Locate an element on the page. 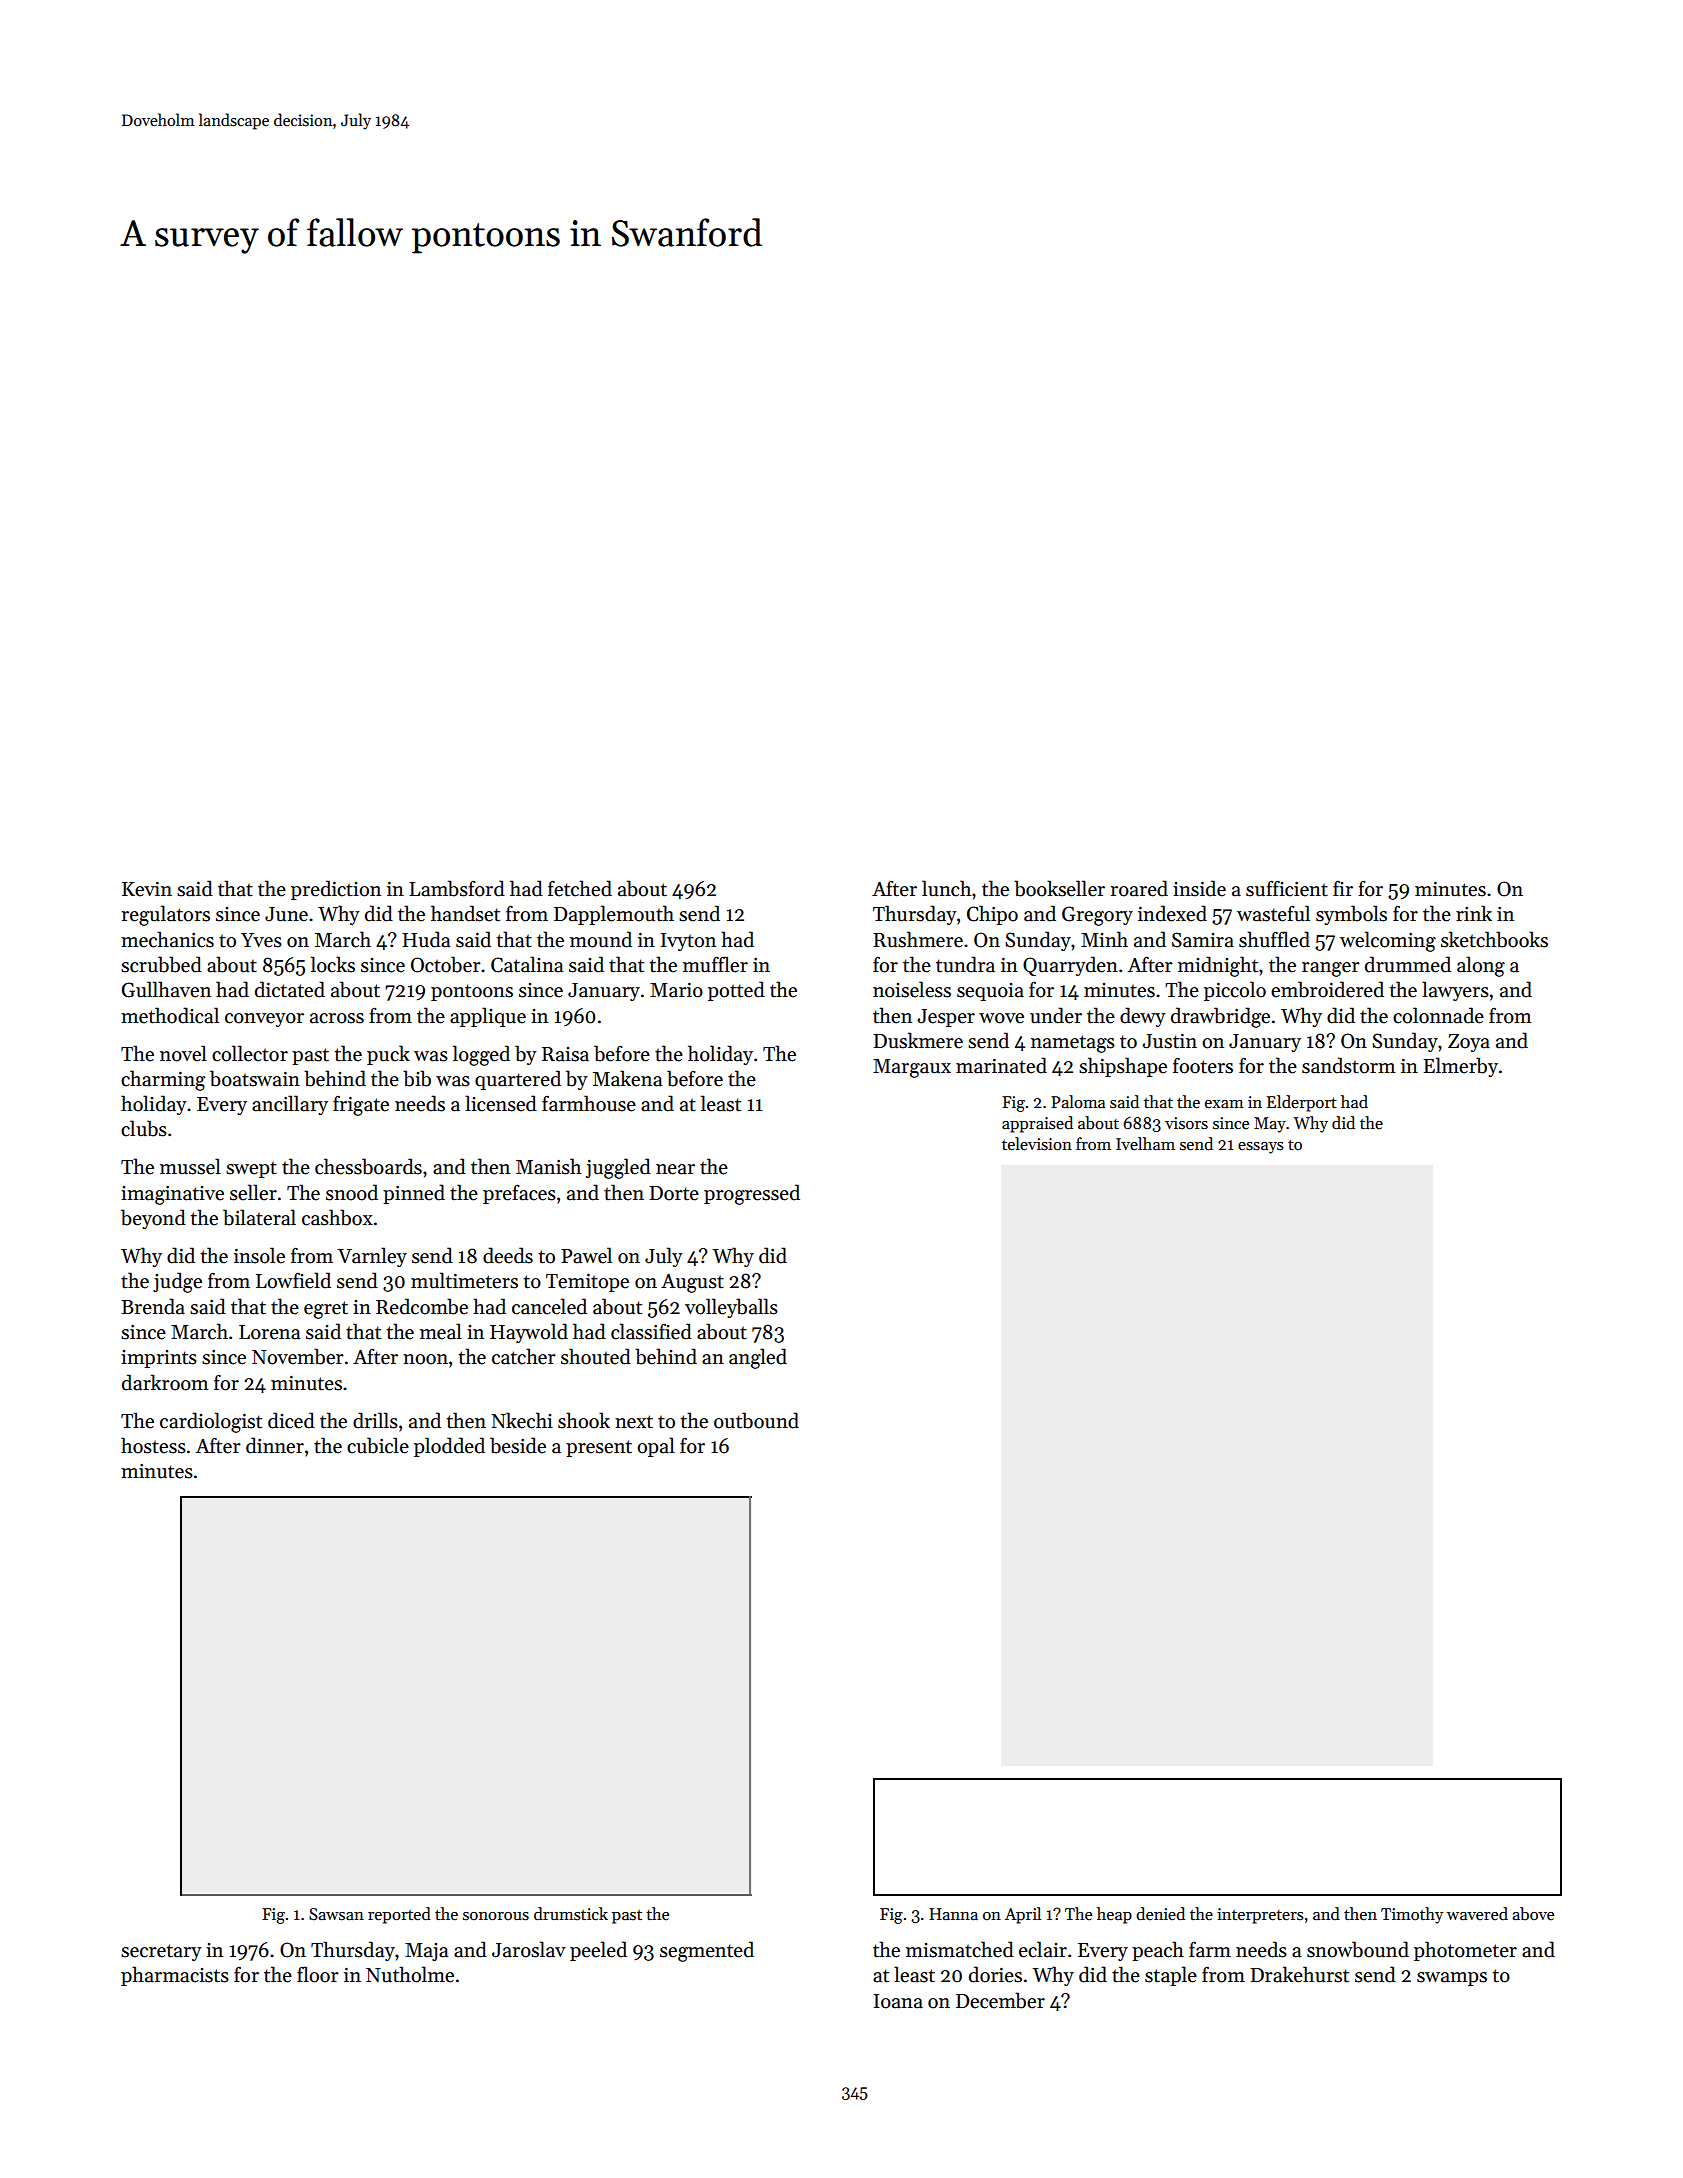  dinner is located at coordinates (275, 1445).
